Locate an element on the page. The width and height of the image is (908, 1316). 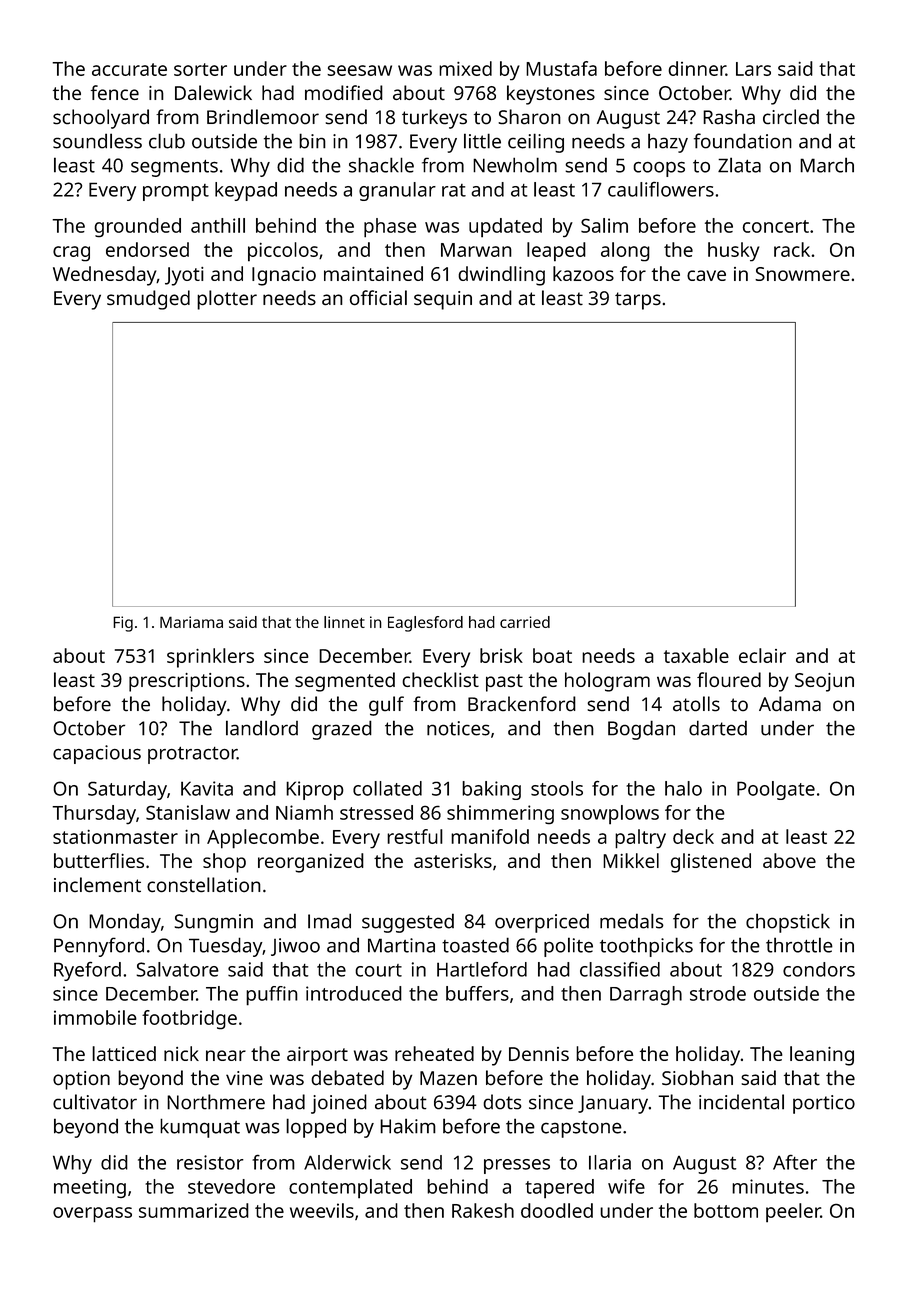
sequin is located at coordinates (443, 300).
